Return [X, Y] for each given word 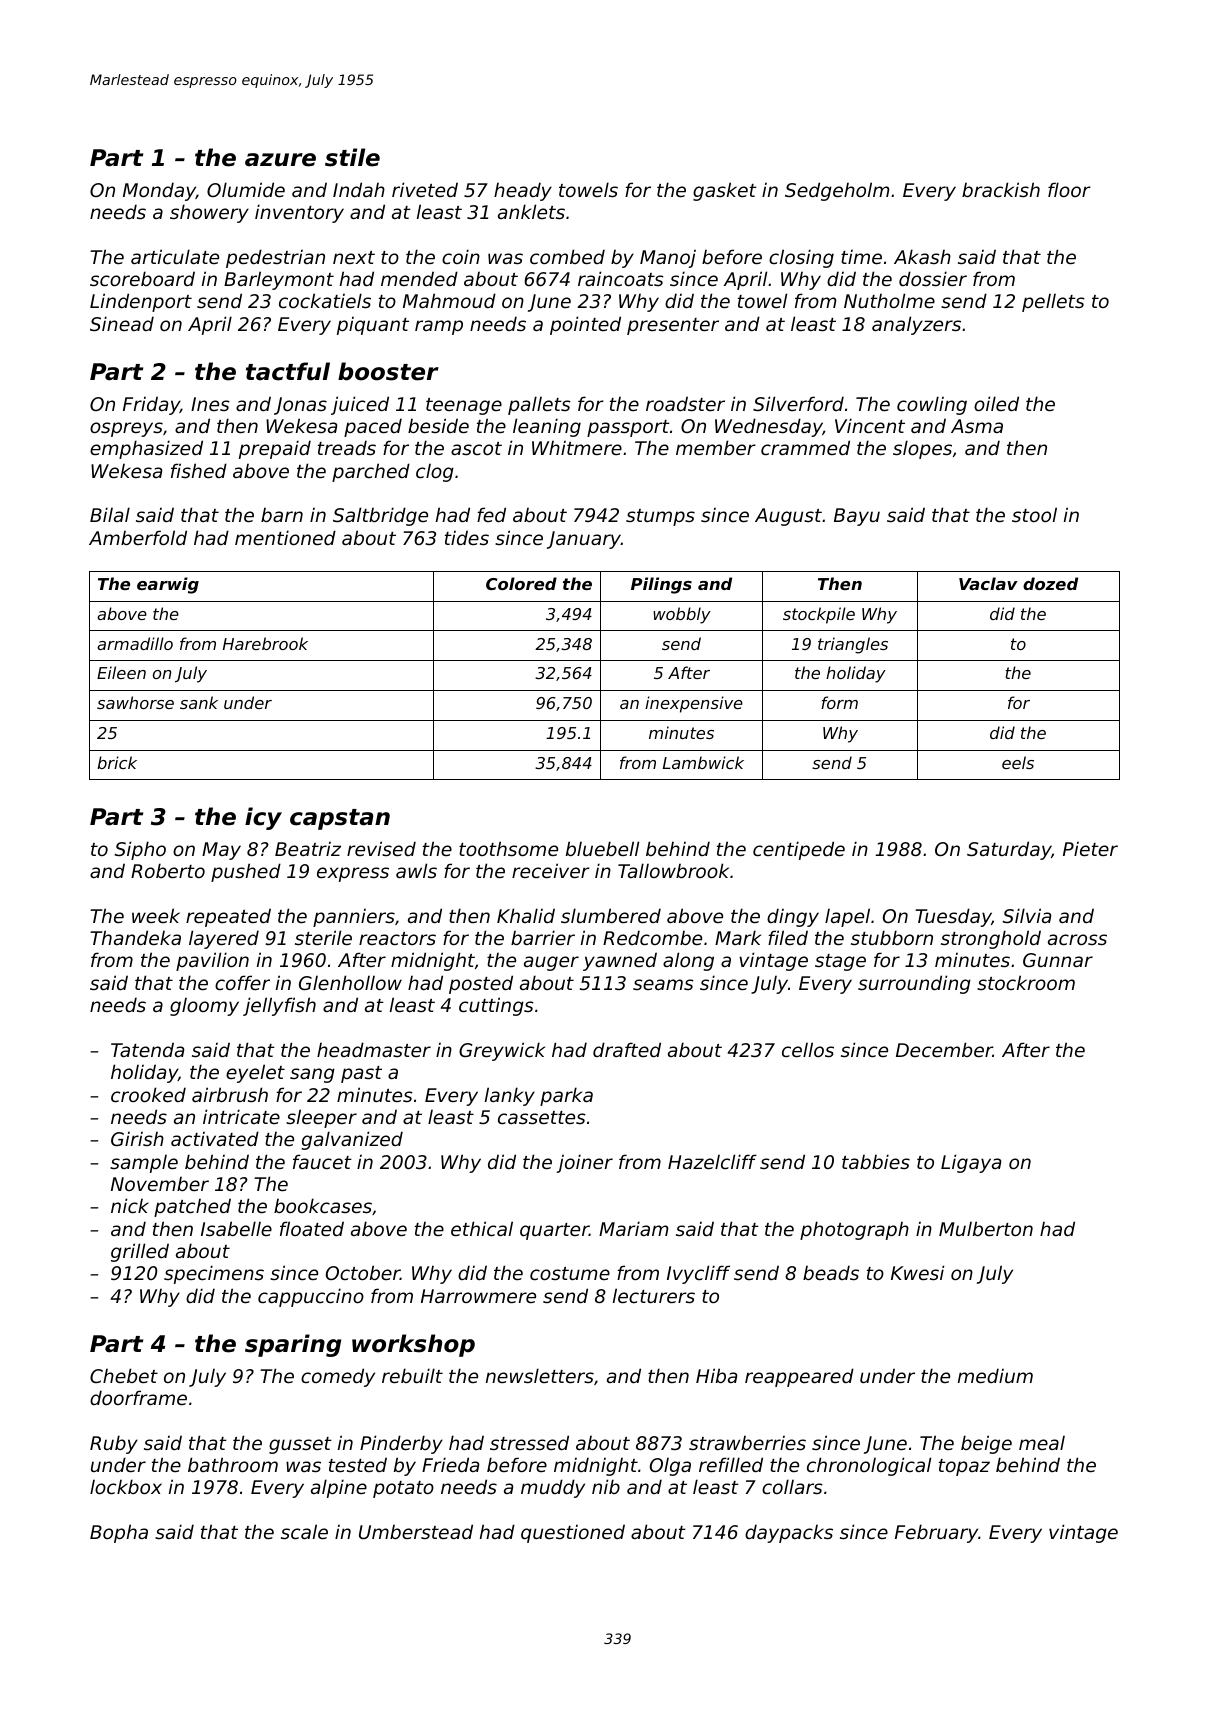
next [354, 257]
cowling [932, 405]
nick [130, 1205]
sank [199, 702]
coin [461, 256]
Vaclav [988, 583]
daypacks [789, 1533]
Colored [521, 583]
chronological [869, 1466]
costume [570, 1273]
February [936, 1533]
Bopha [119, 1533]
